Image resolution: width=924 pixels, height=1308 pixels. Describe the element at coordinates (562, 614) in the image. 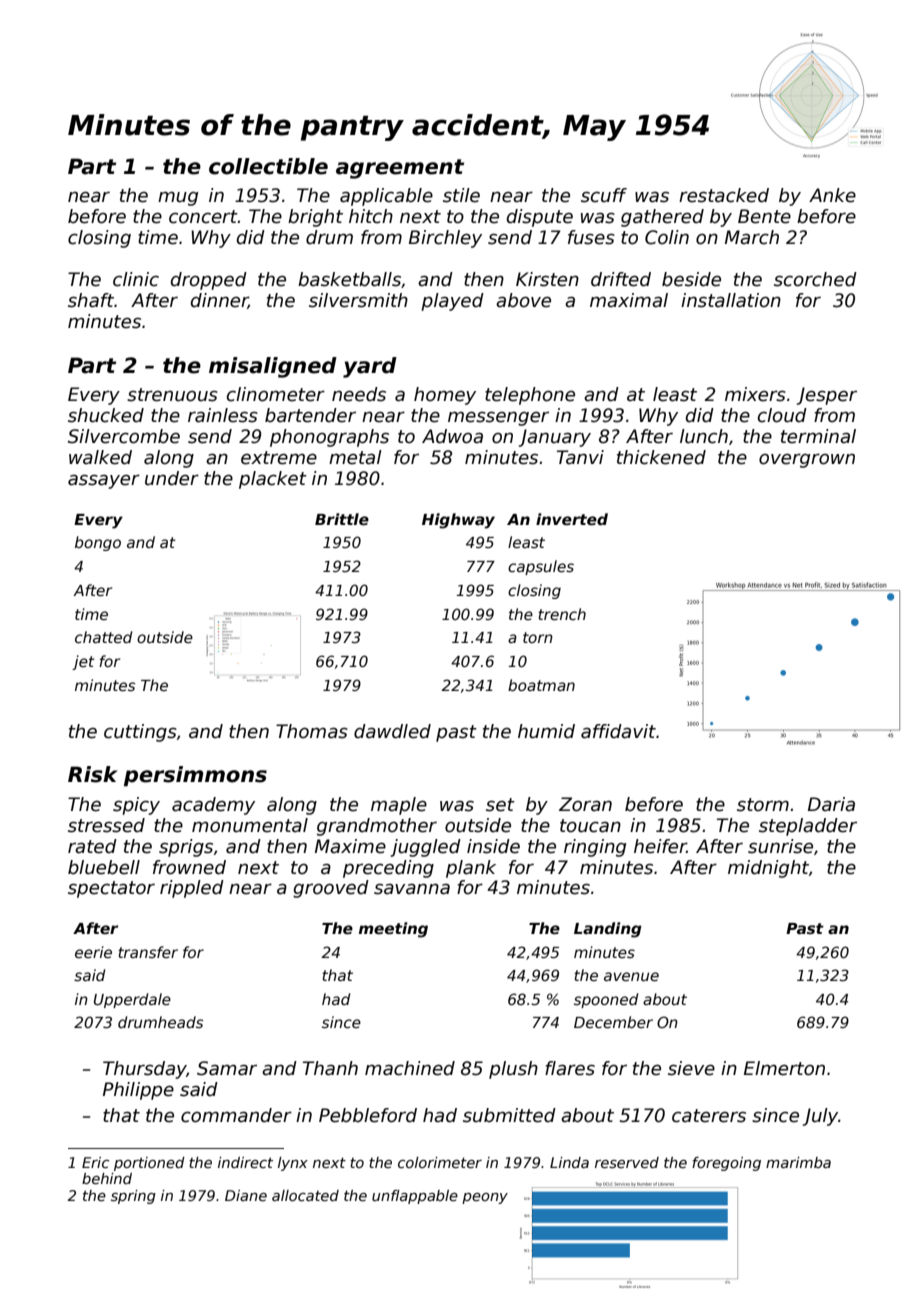

I see `trench` at that location.
